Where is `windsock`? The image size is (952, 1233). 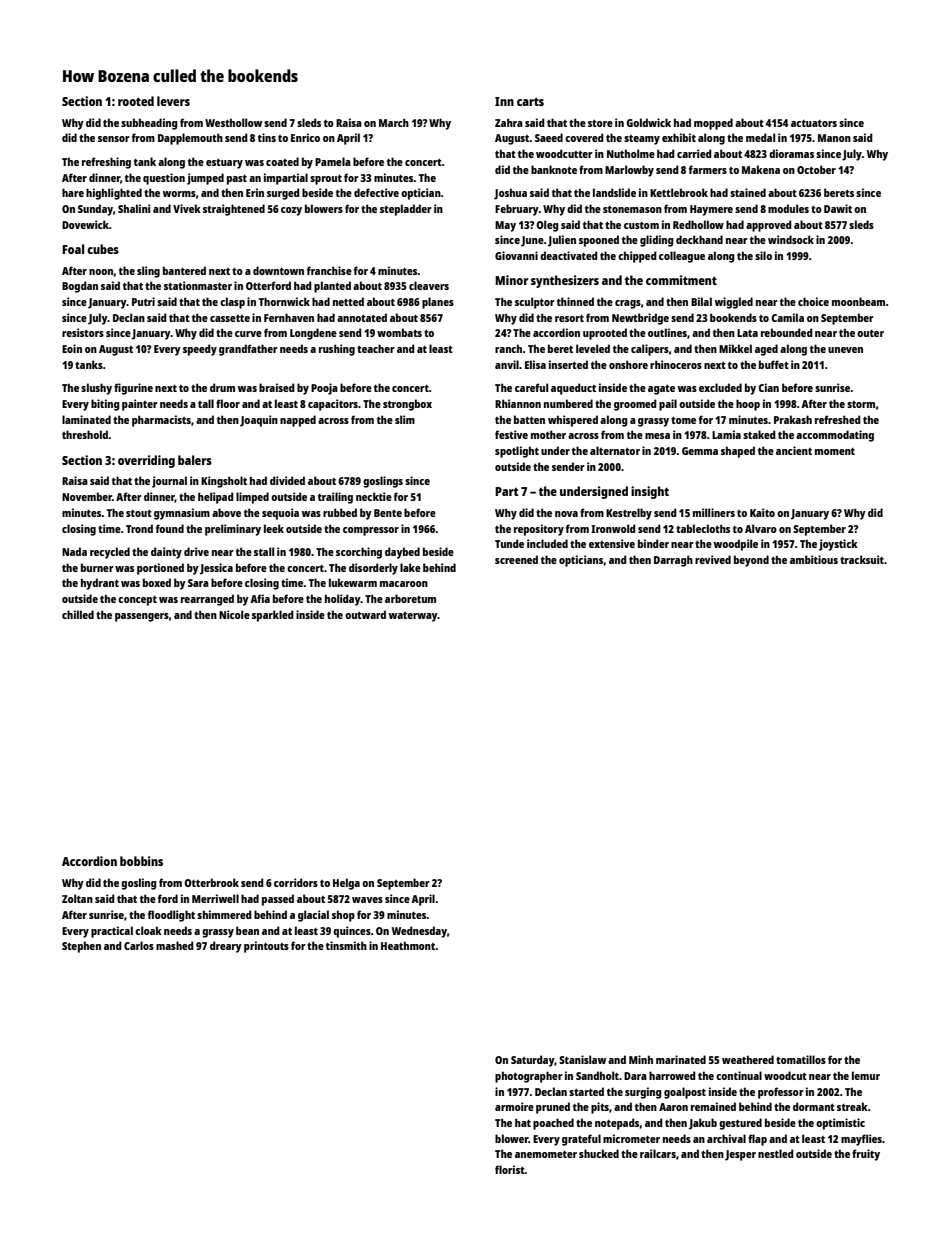 windsock is located at coordinates (791, 239).
